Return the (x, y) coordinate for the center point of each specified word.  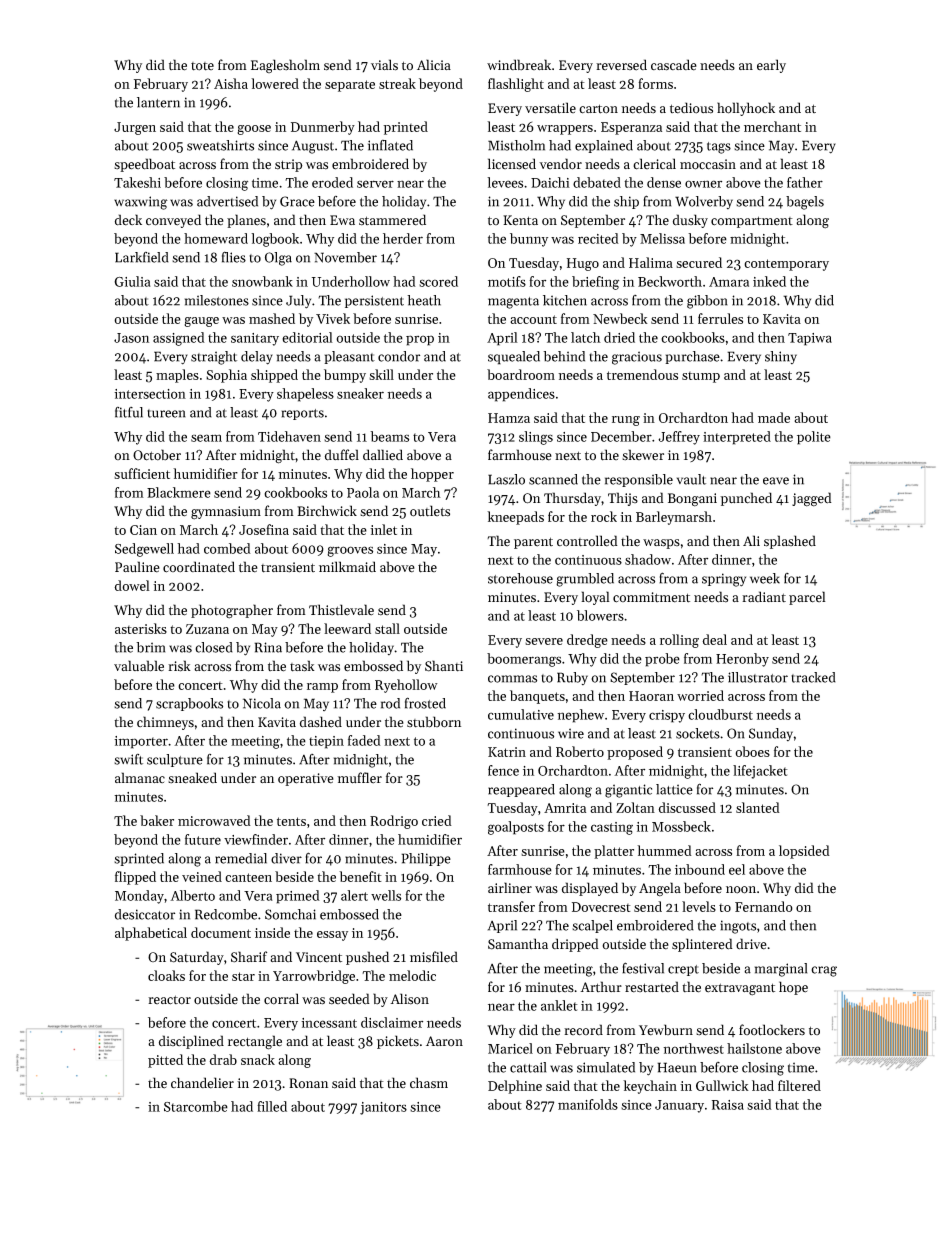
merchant (772, 126)
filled (272, 1106)
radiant (764, 596)
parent (533, 543)
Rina (268, 647)
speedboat (144, 165)
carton (598, 109)
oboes (752, 751)
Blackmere (179, 492)
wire (571, 733)
